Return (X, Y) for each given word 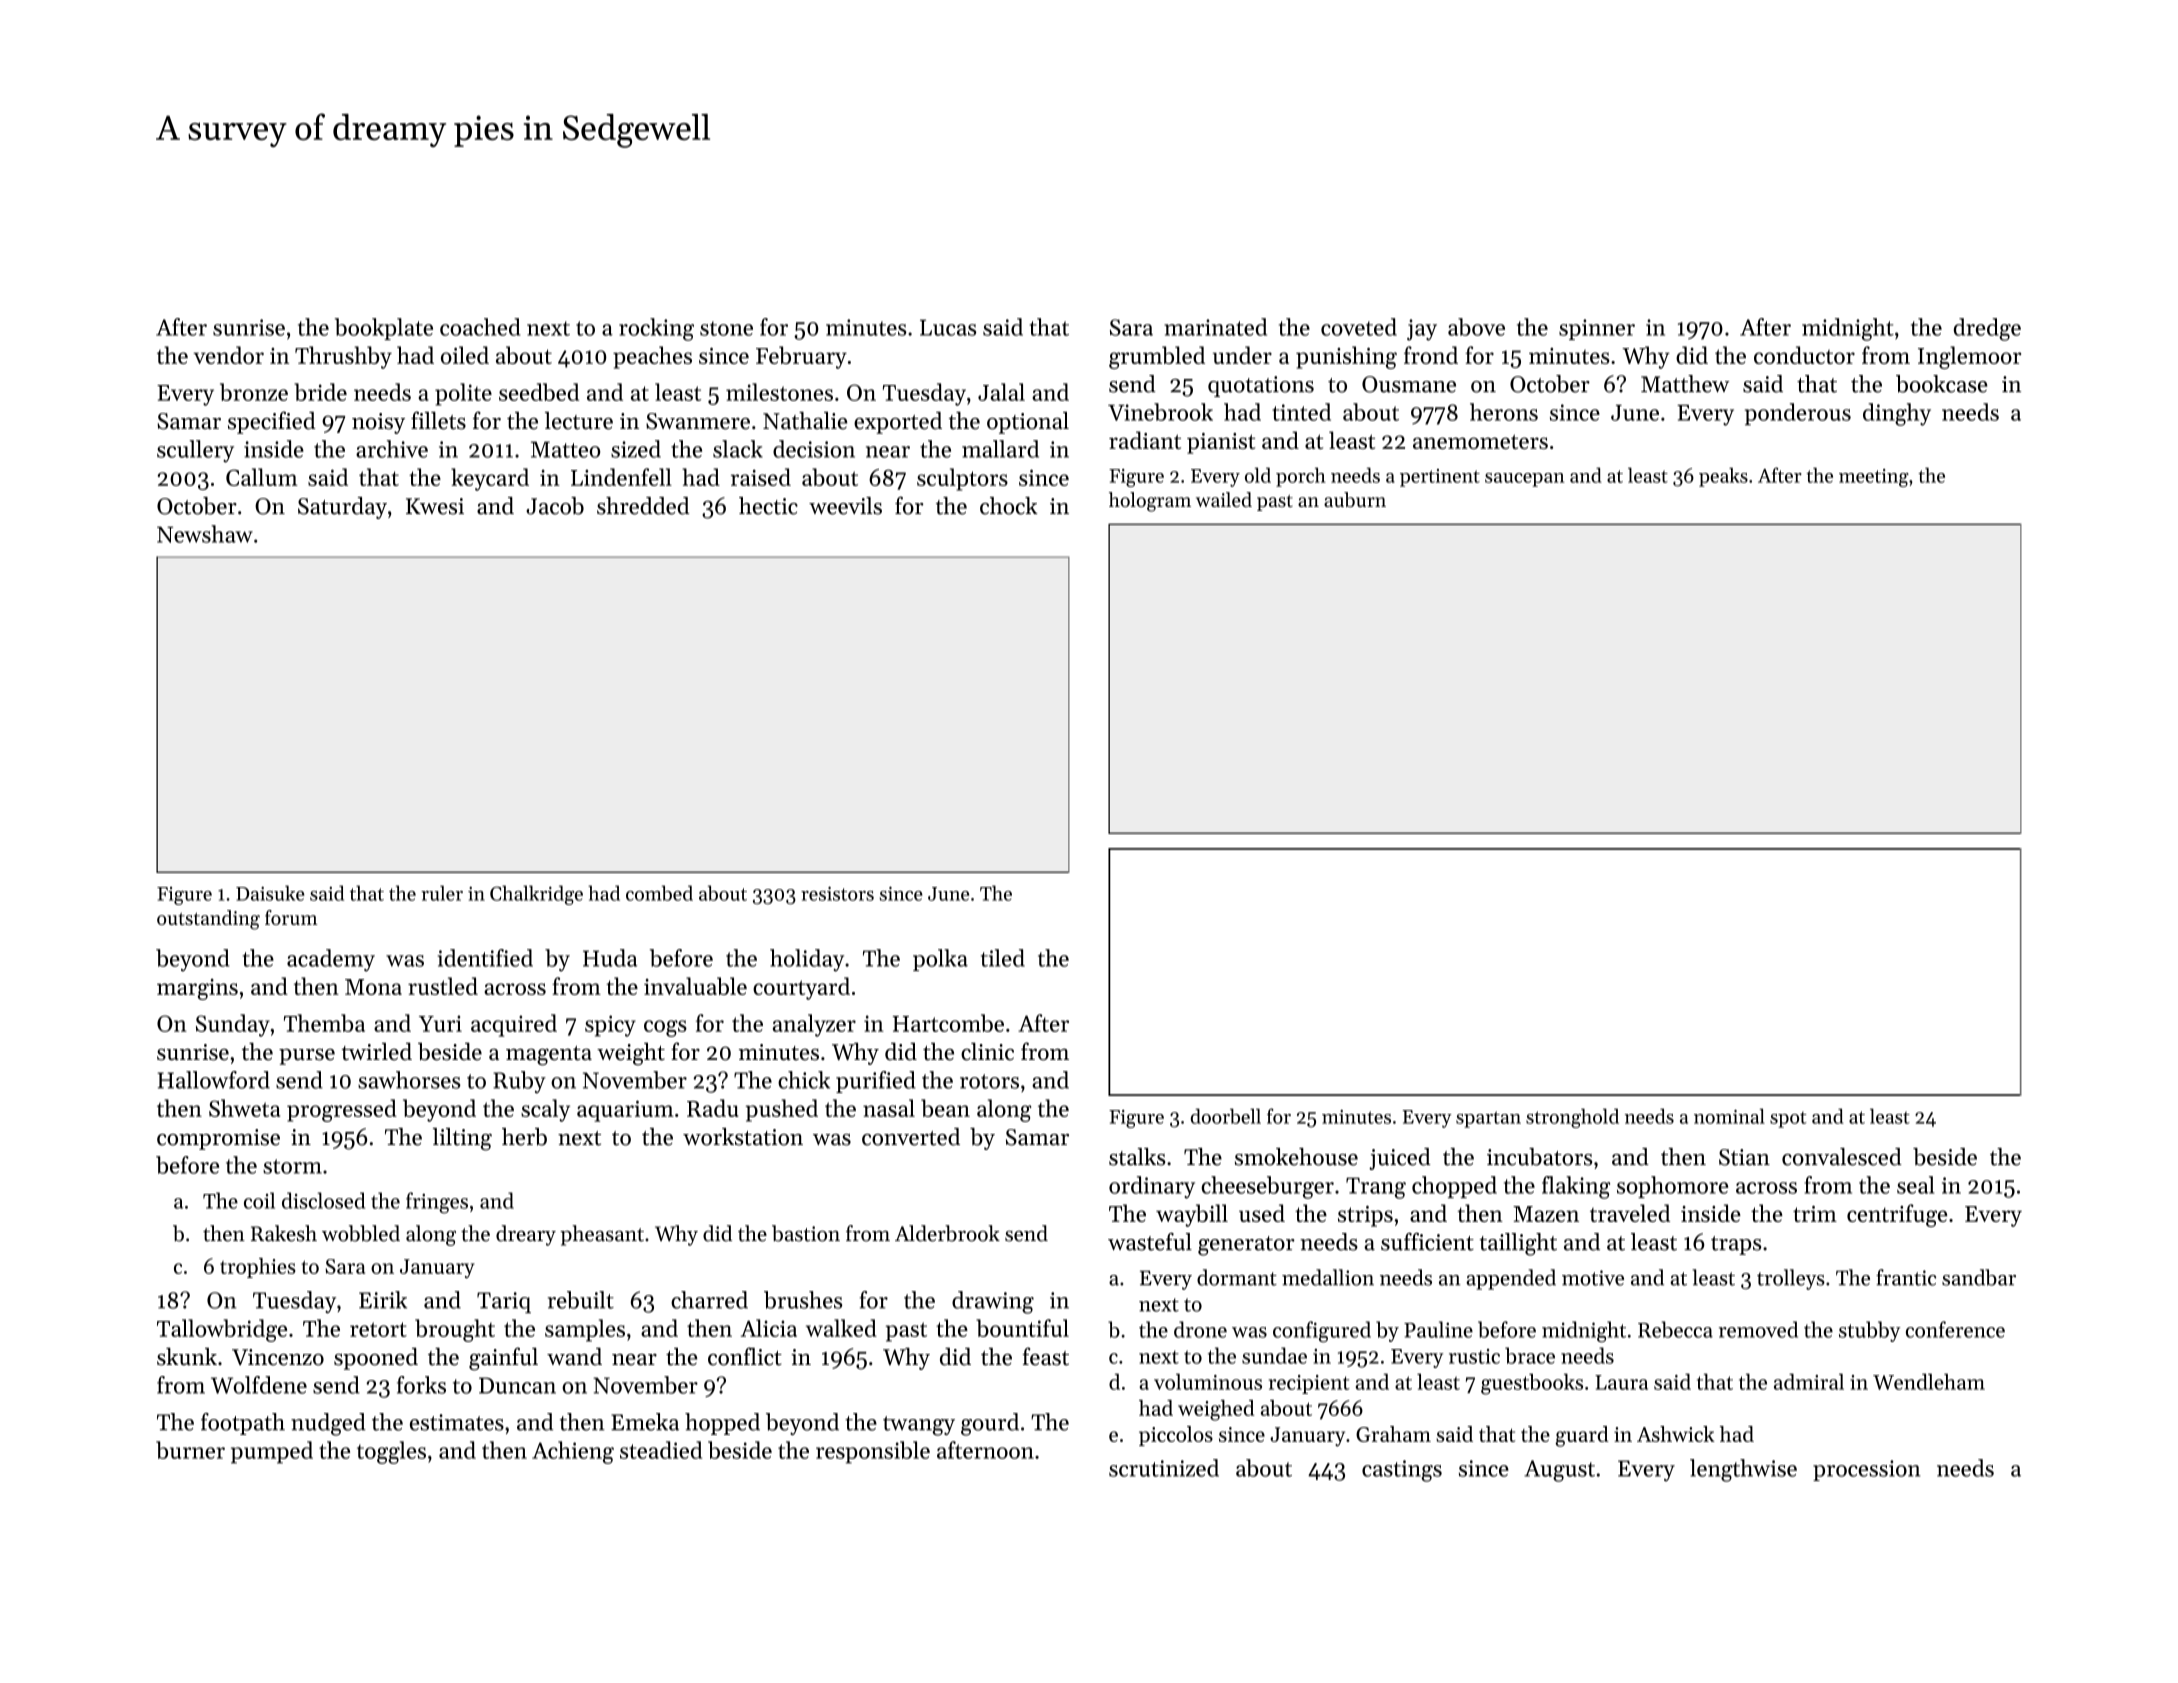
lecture (579, 421)
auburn (1355, 499)
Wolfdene (259, 1385)
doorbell (1226, 1116)
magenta (549, 1056)
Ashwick (1676, 1434)
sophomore (1672, 1187)
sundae (1274, 1355)
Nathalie (805, 421)
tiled (1003, 958)
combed (659, 893)
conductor (1804, 355)
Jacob (555, 506)
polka (940, 960)
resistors (837, 893)
